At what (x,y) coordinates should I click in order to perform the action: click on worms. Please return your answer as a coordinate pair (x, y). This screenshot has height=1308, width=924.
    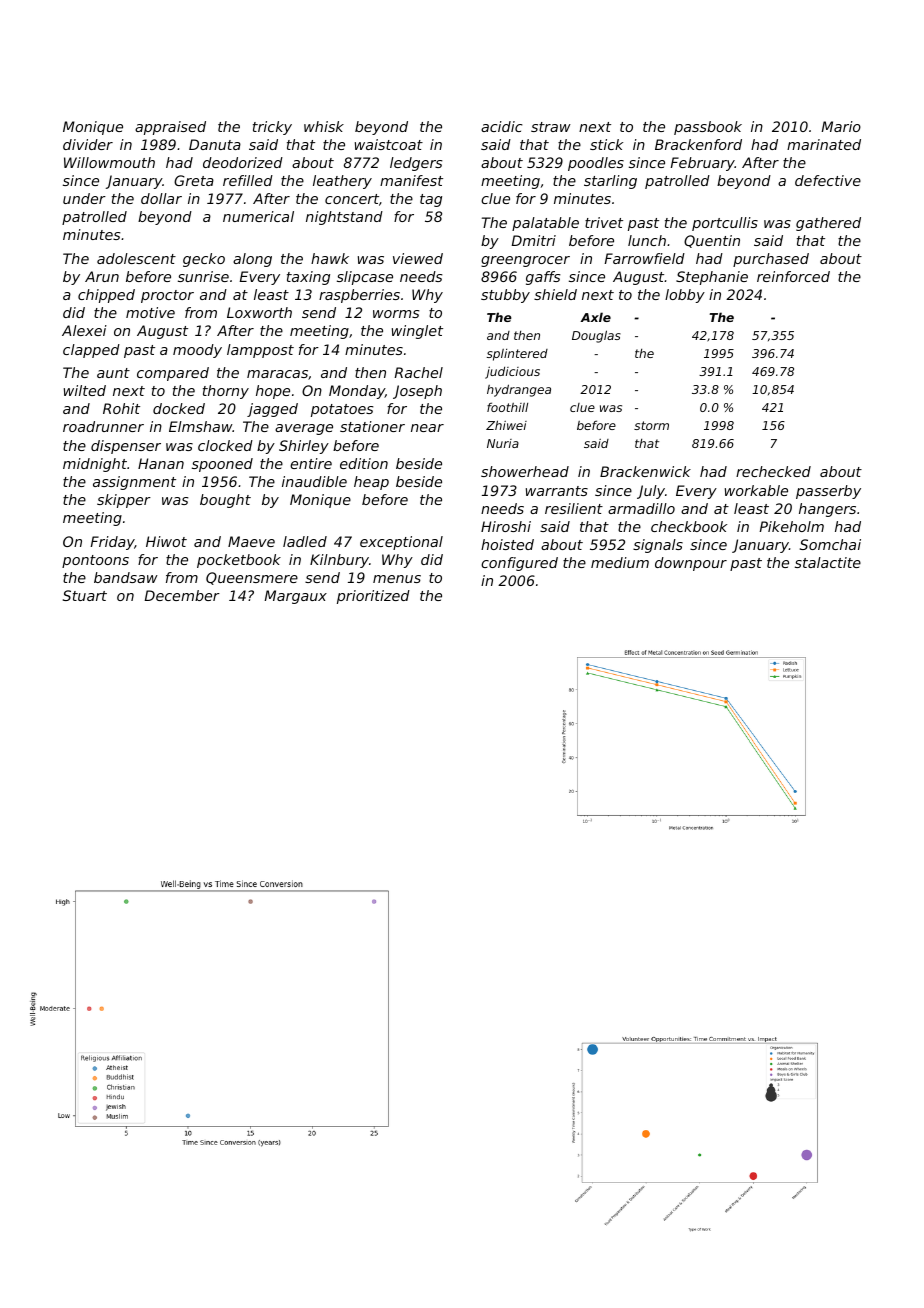
    Looking at the image, I should click on (396, 314).
